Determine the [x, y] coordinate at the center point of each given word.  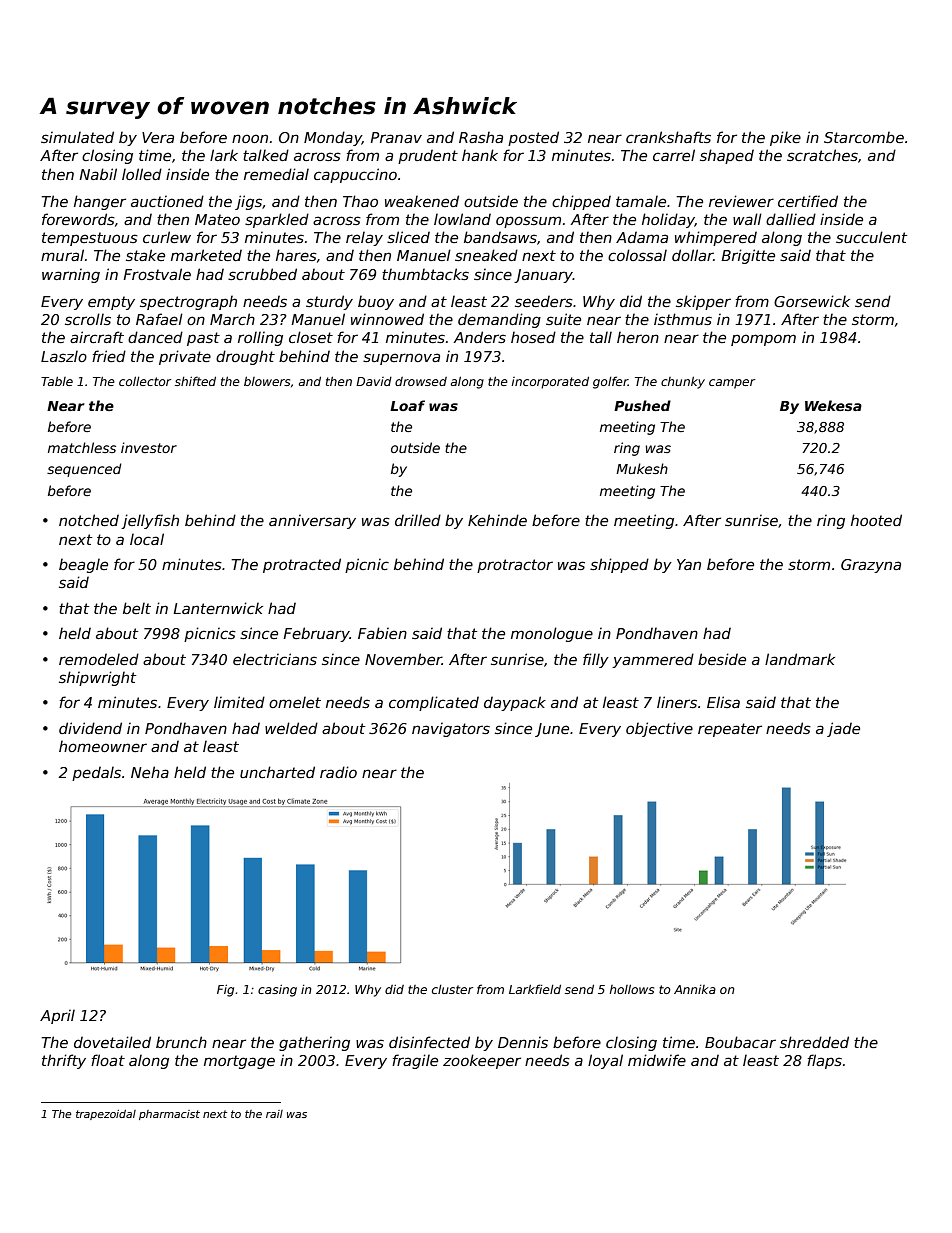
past [203, 339]
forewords [78, 219]
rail [274, 1114]
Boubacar [740, 1042]
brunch [181, 1042]
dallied [791, 219]
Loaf [407, 405]
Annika [695, 989]
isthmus [683, 319]
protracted [302, 565]
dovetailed [112, 1042]
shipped [619, 565]
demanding [499, 320]
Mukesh [642, 468]
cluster [452, 989]
